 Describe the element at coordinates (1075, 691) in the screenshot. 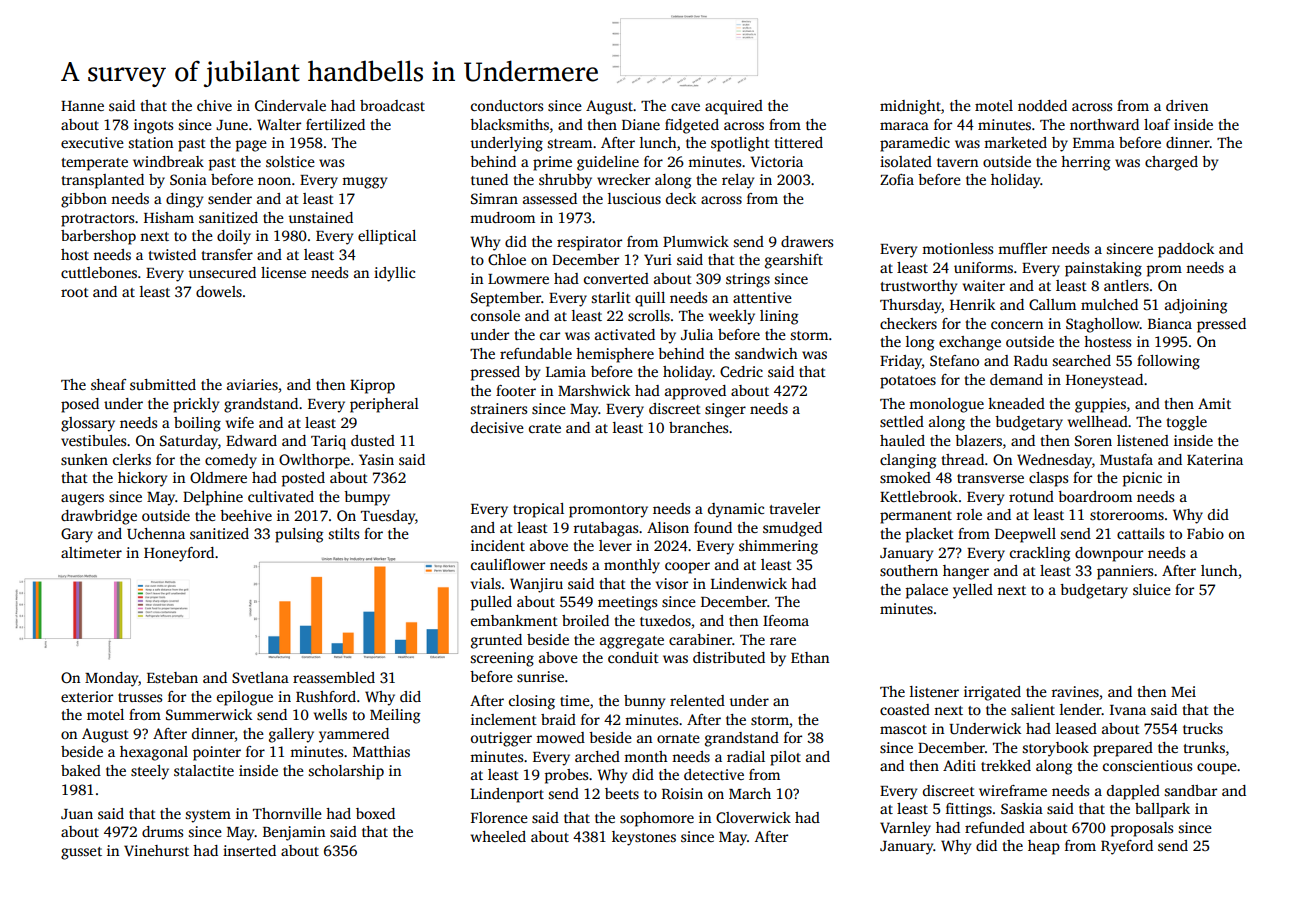

I see `ravines` at that location.
